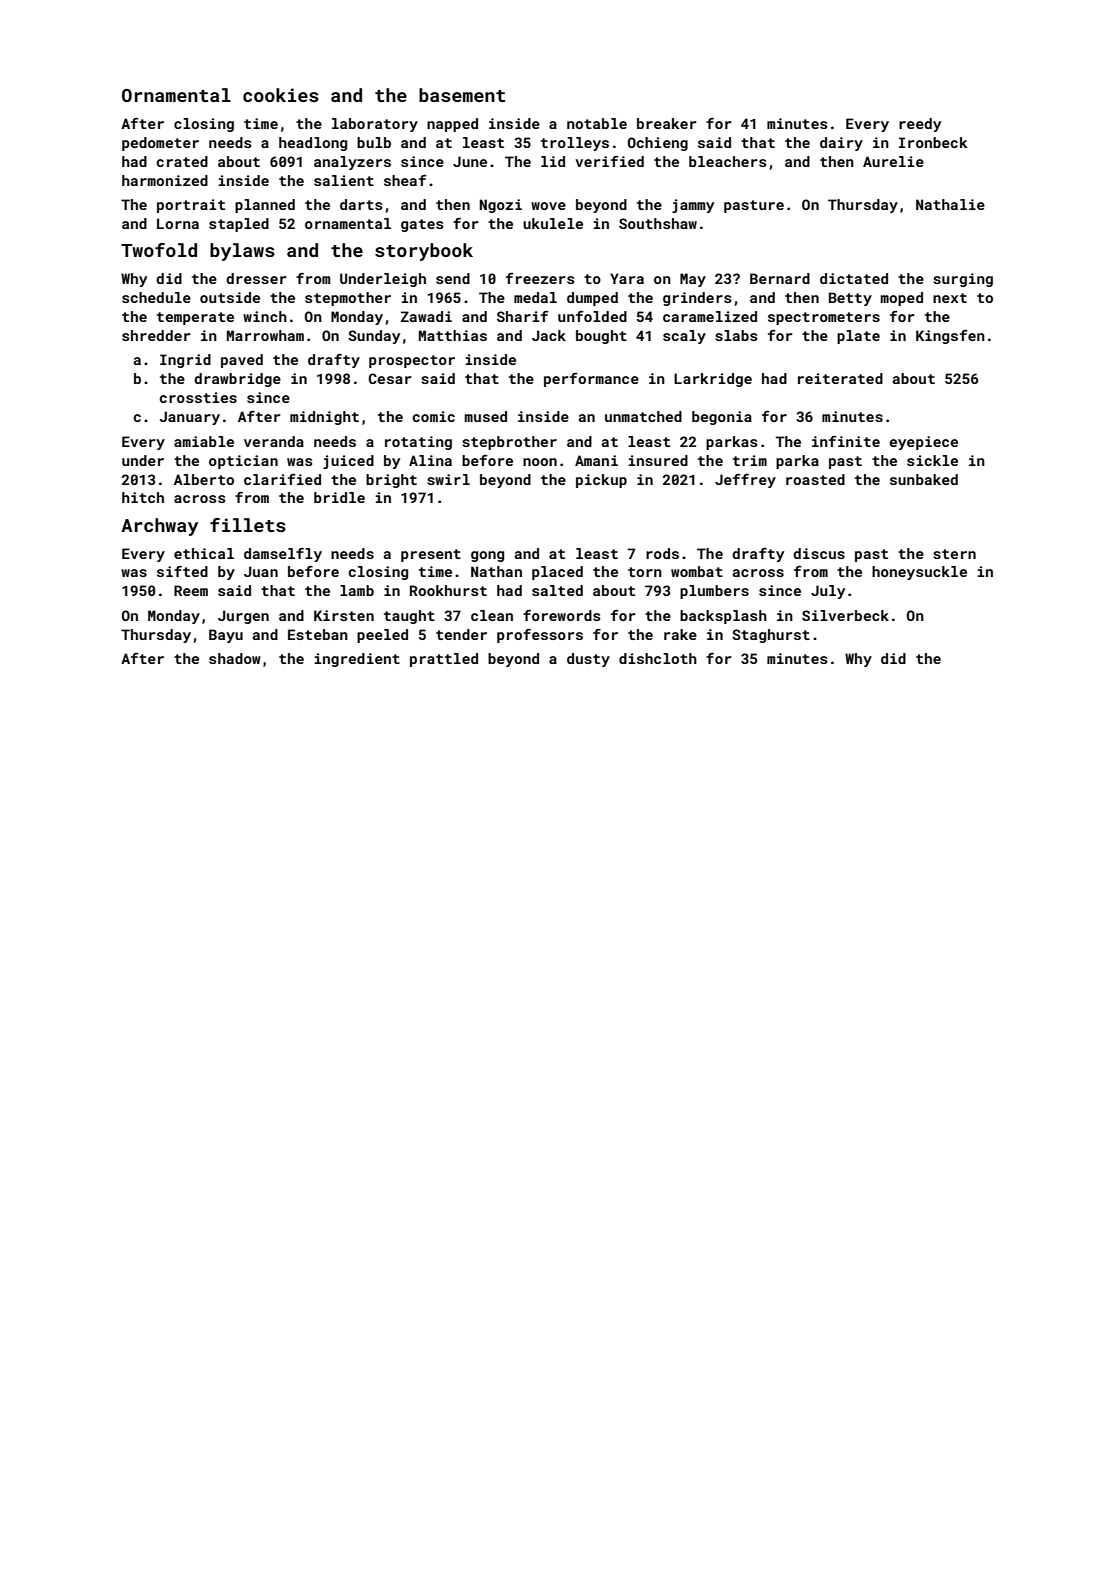  What do you see at coordinates (845, 615) in the screenshot?
I see `Silverbeck` at bounding box center [845, 615].
